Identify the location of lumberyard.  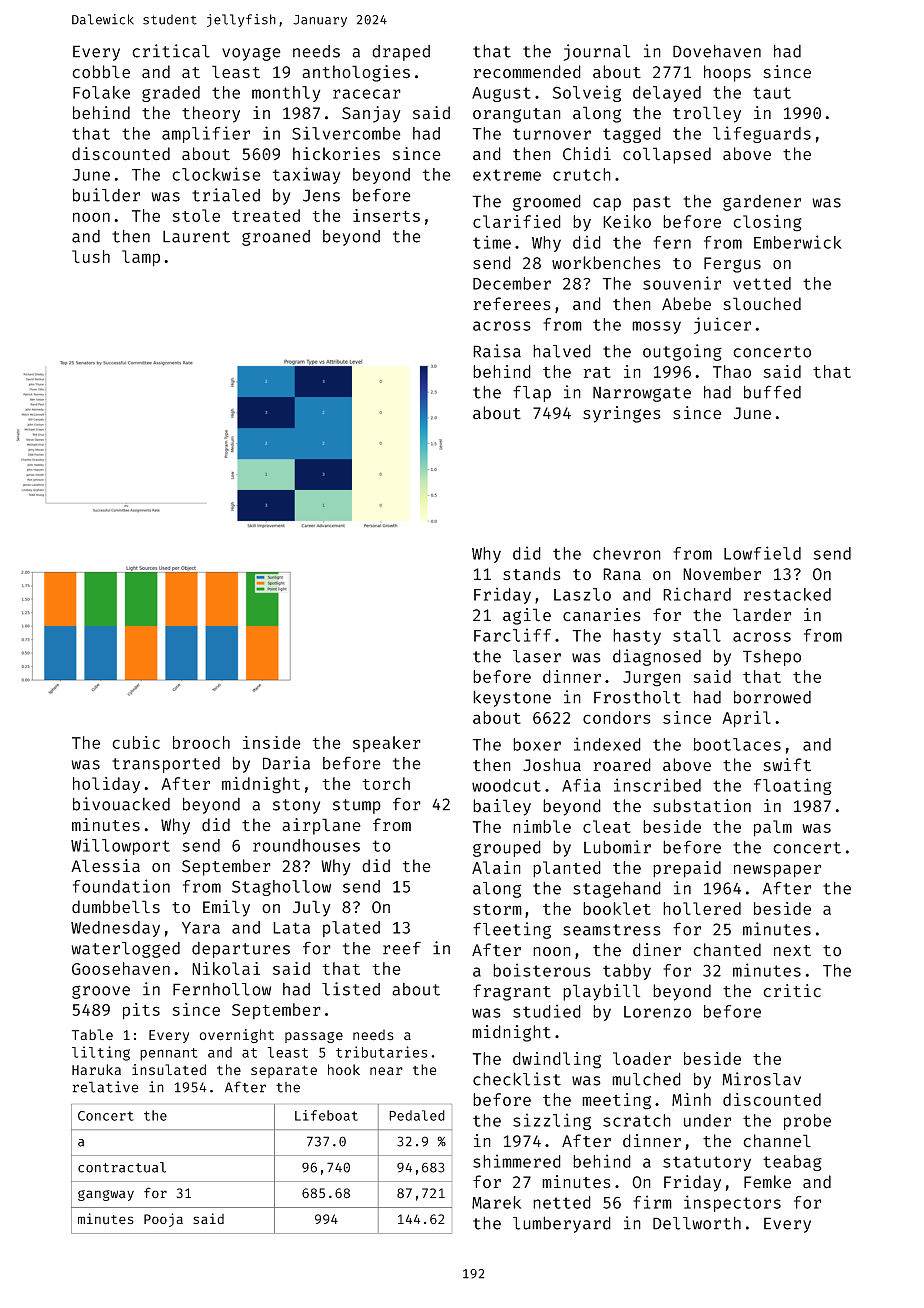
(562, 1224).
